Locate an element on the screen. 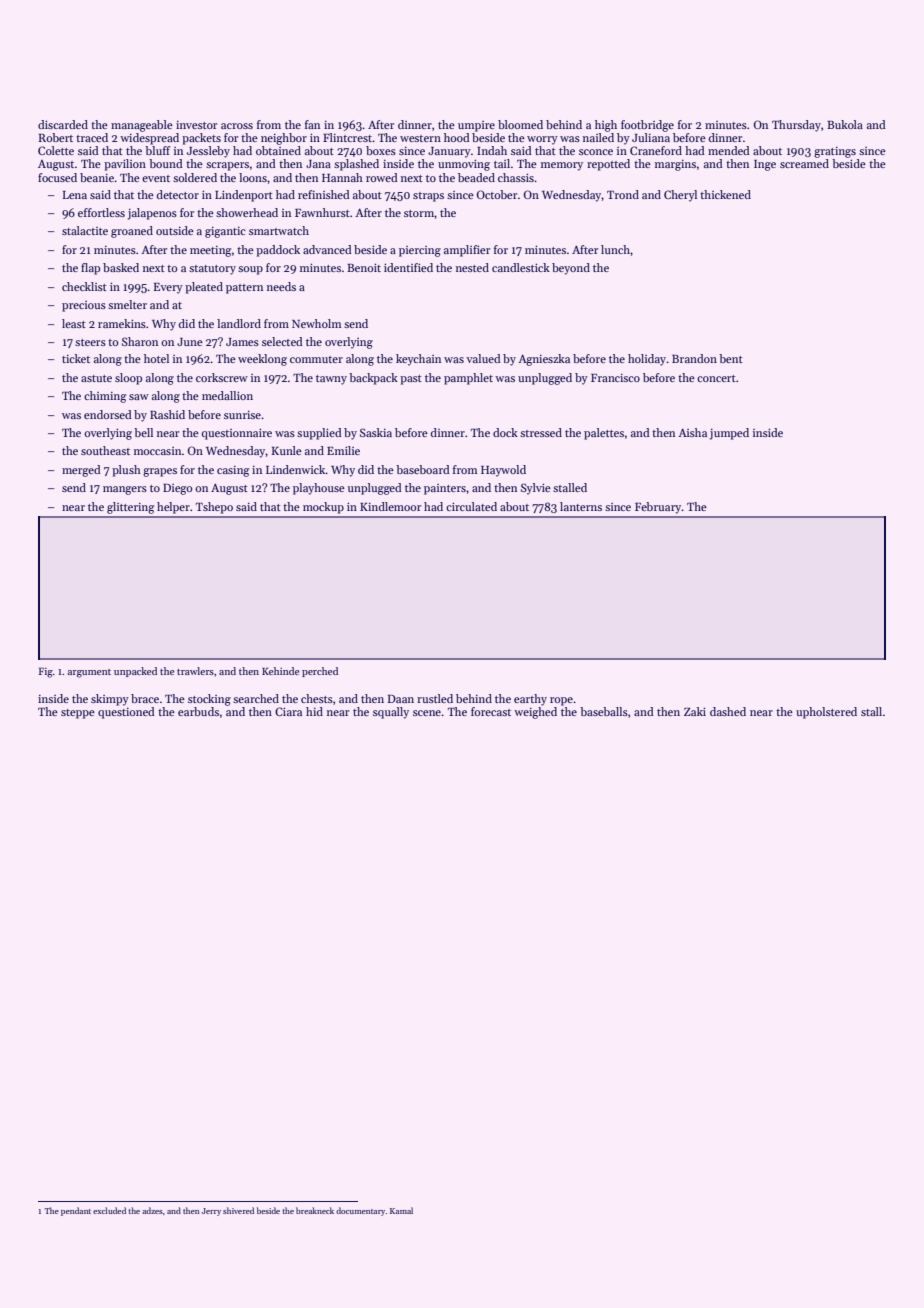 Image resolution: width=924 pixels, height=1308 pixels. bent is located at coordinates (731, 358).
